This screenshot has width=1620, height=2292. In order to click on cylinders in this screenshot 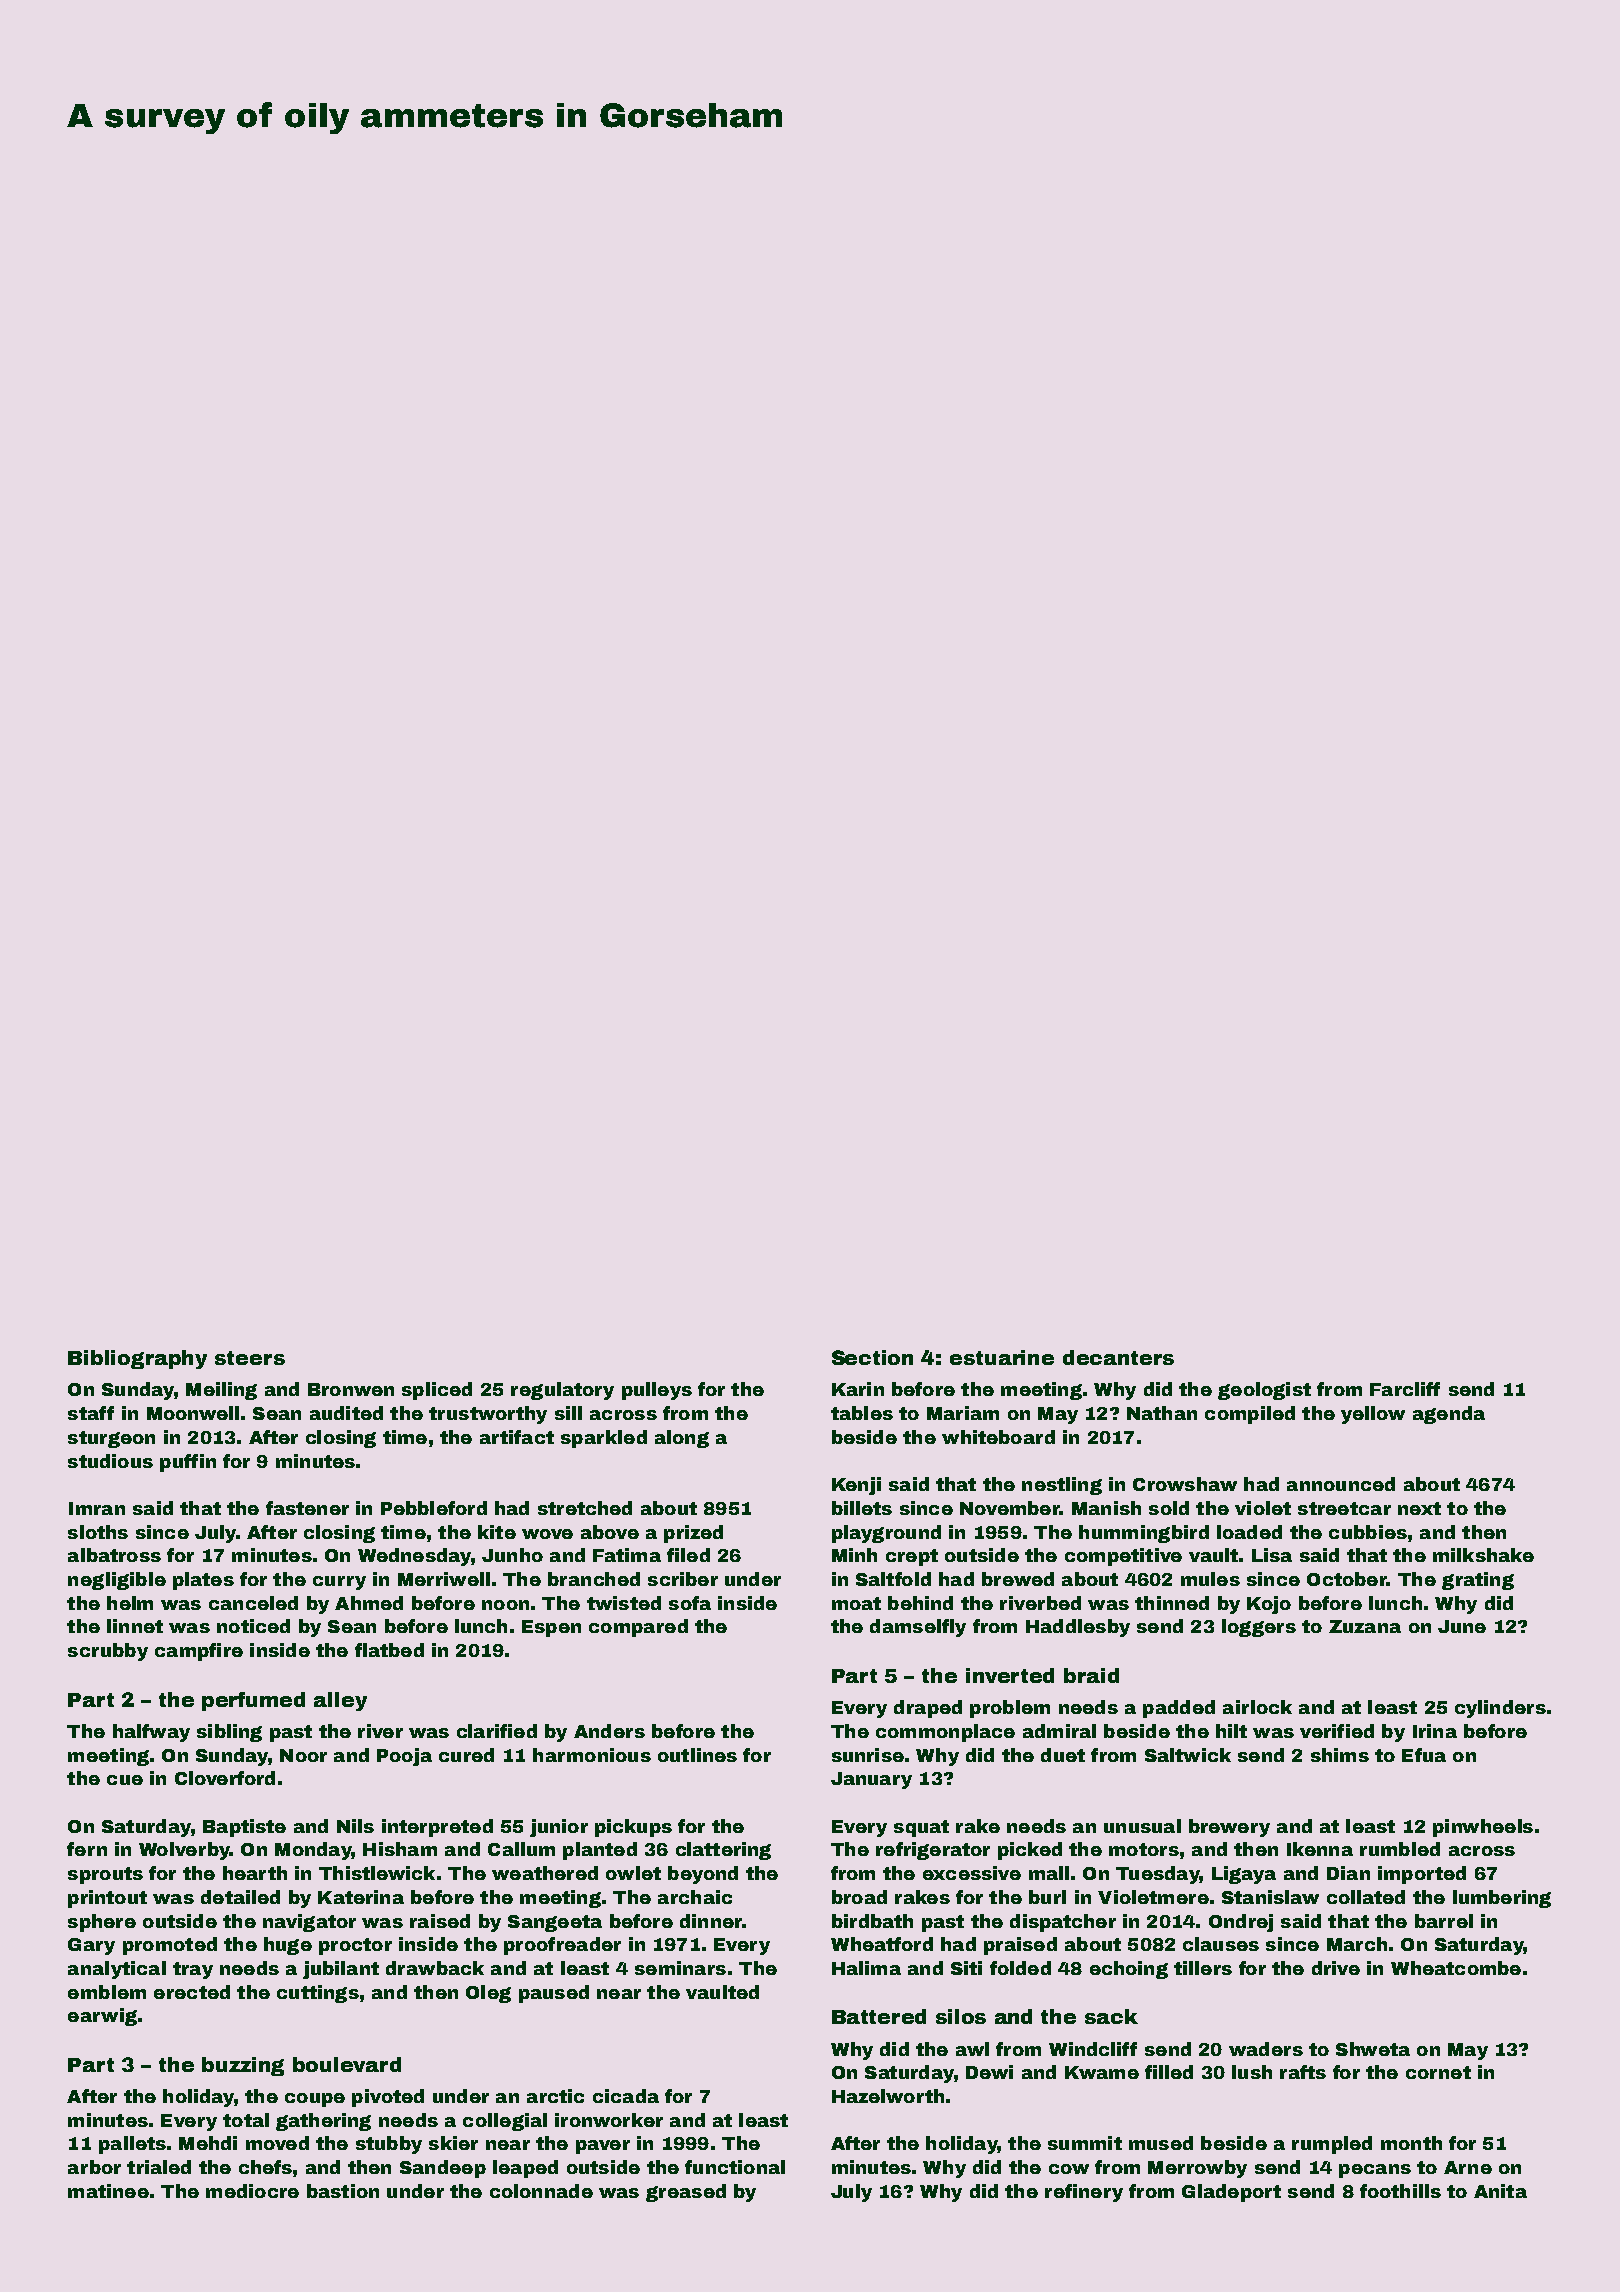, I will do `click(1500, 1709)`.
